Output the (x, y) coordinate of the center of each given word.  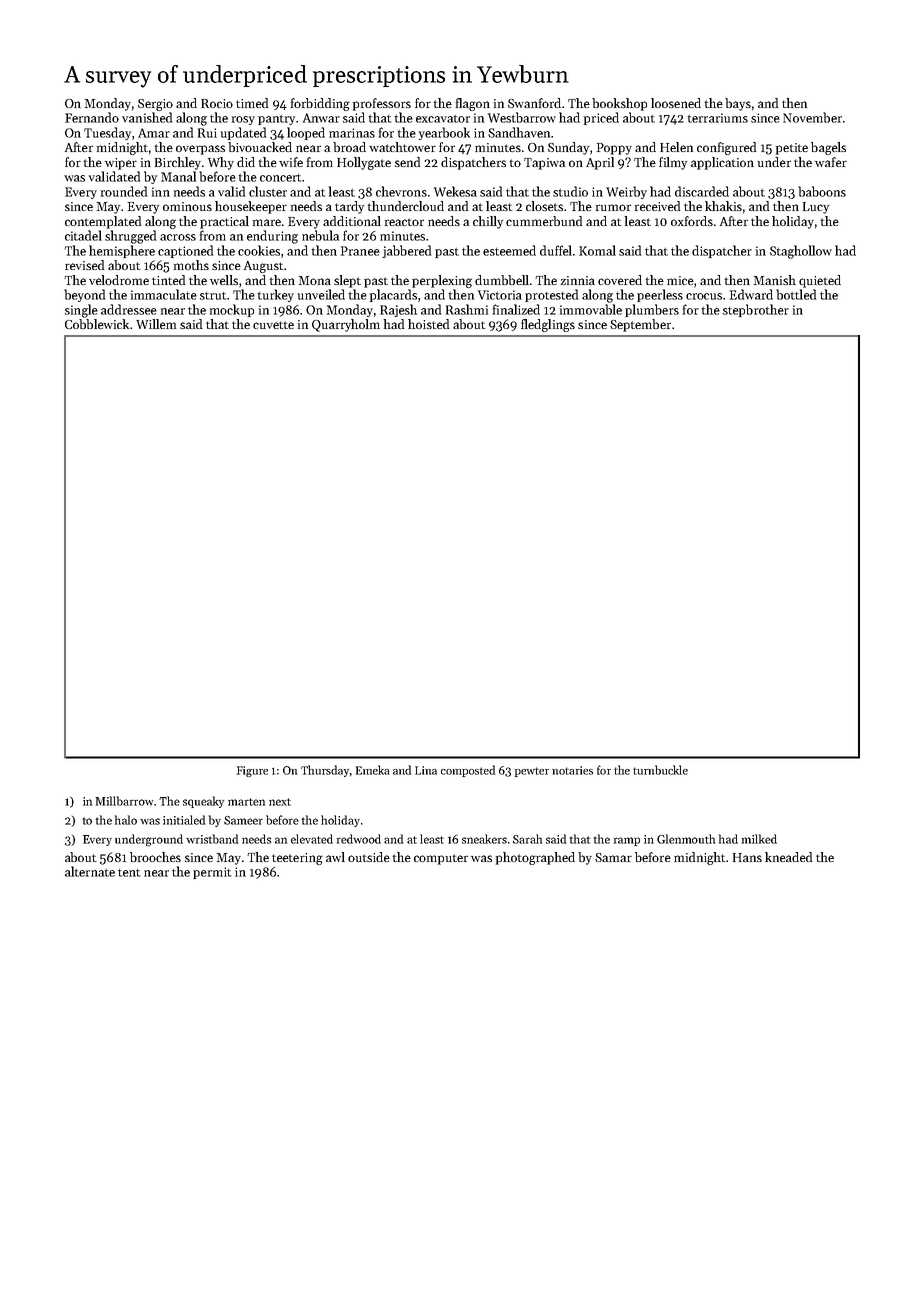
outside (369, 857)
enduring (272, 237)
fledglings (548, 325)
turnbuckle (660, 770)
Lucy (816, 208)
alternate (90, 871)
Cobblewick (97, 324)
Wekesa (455, 191)
